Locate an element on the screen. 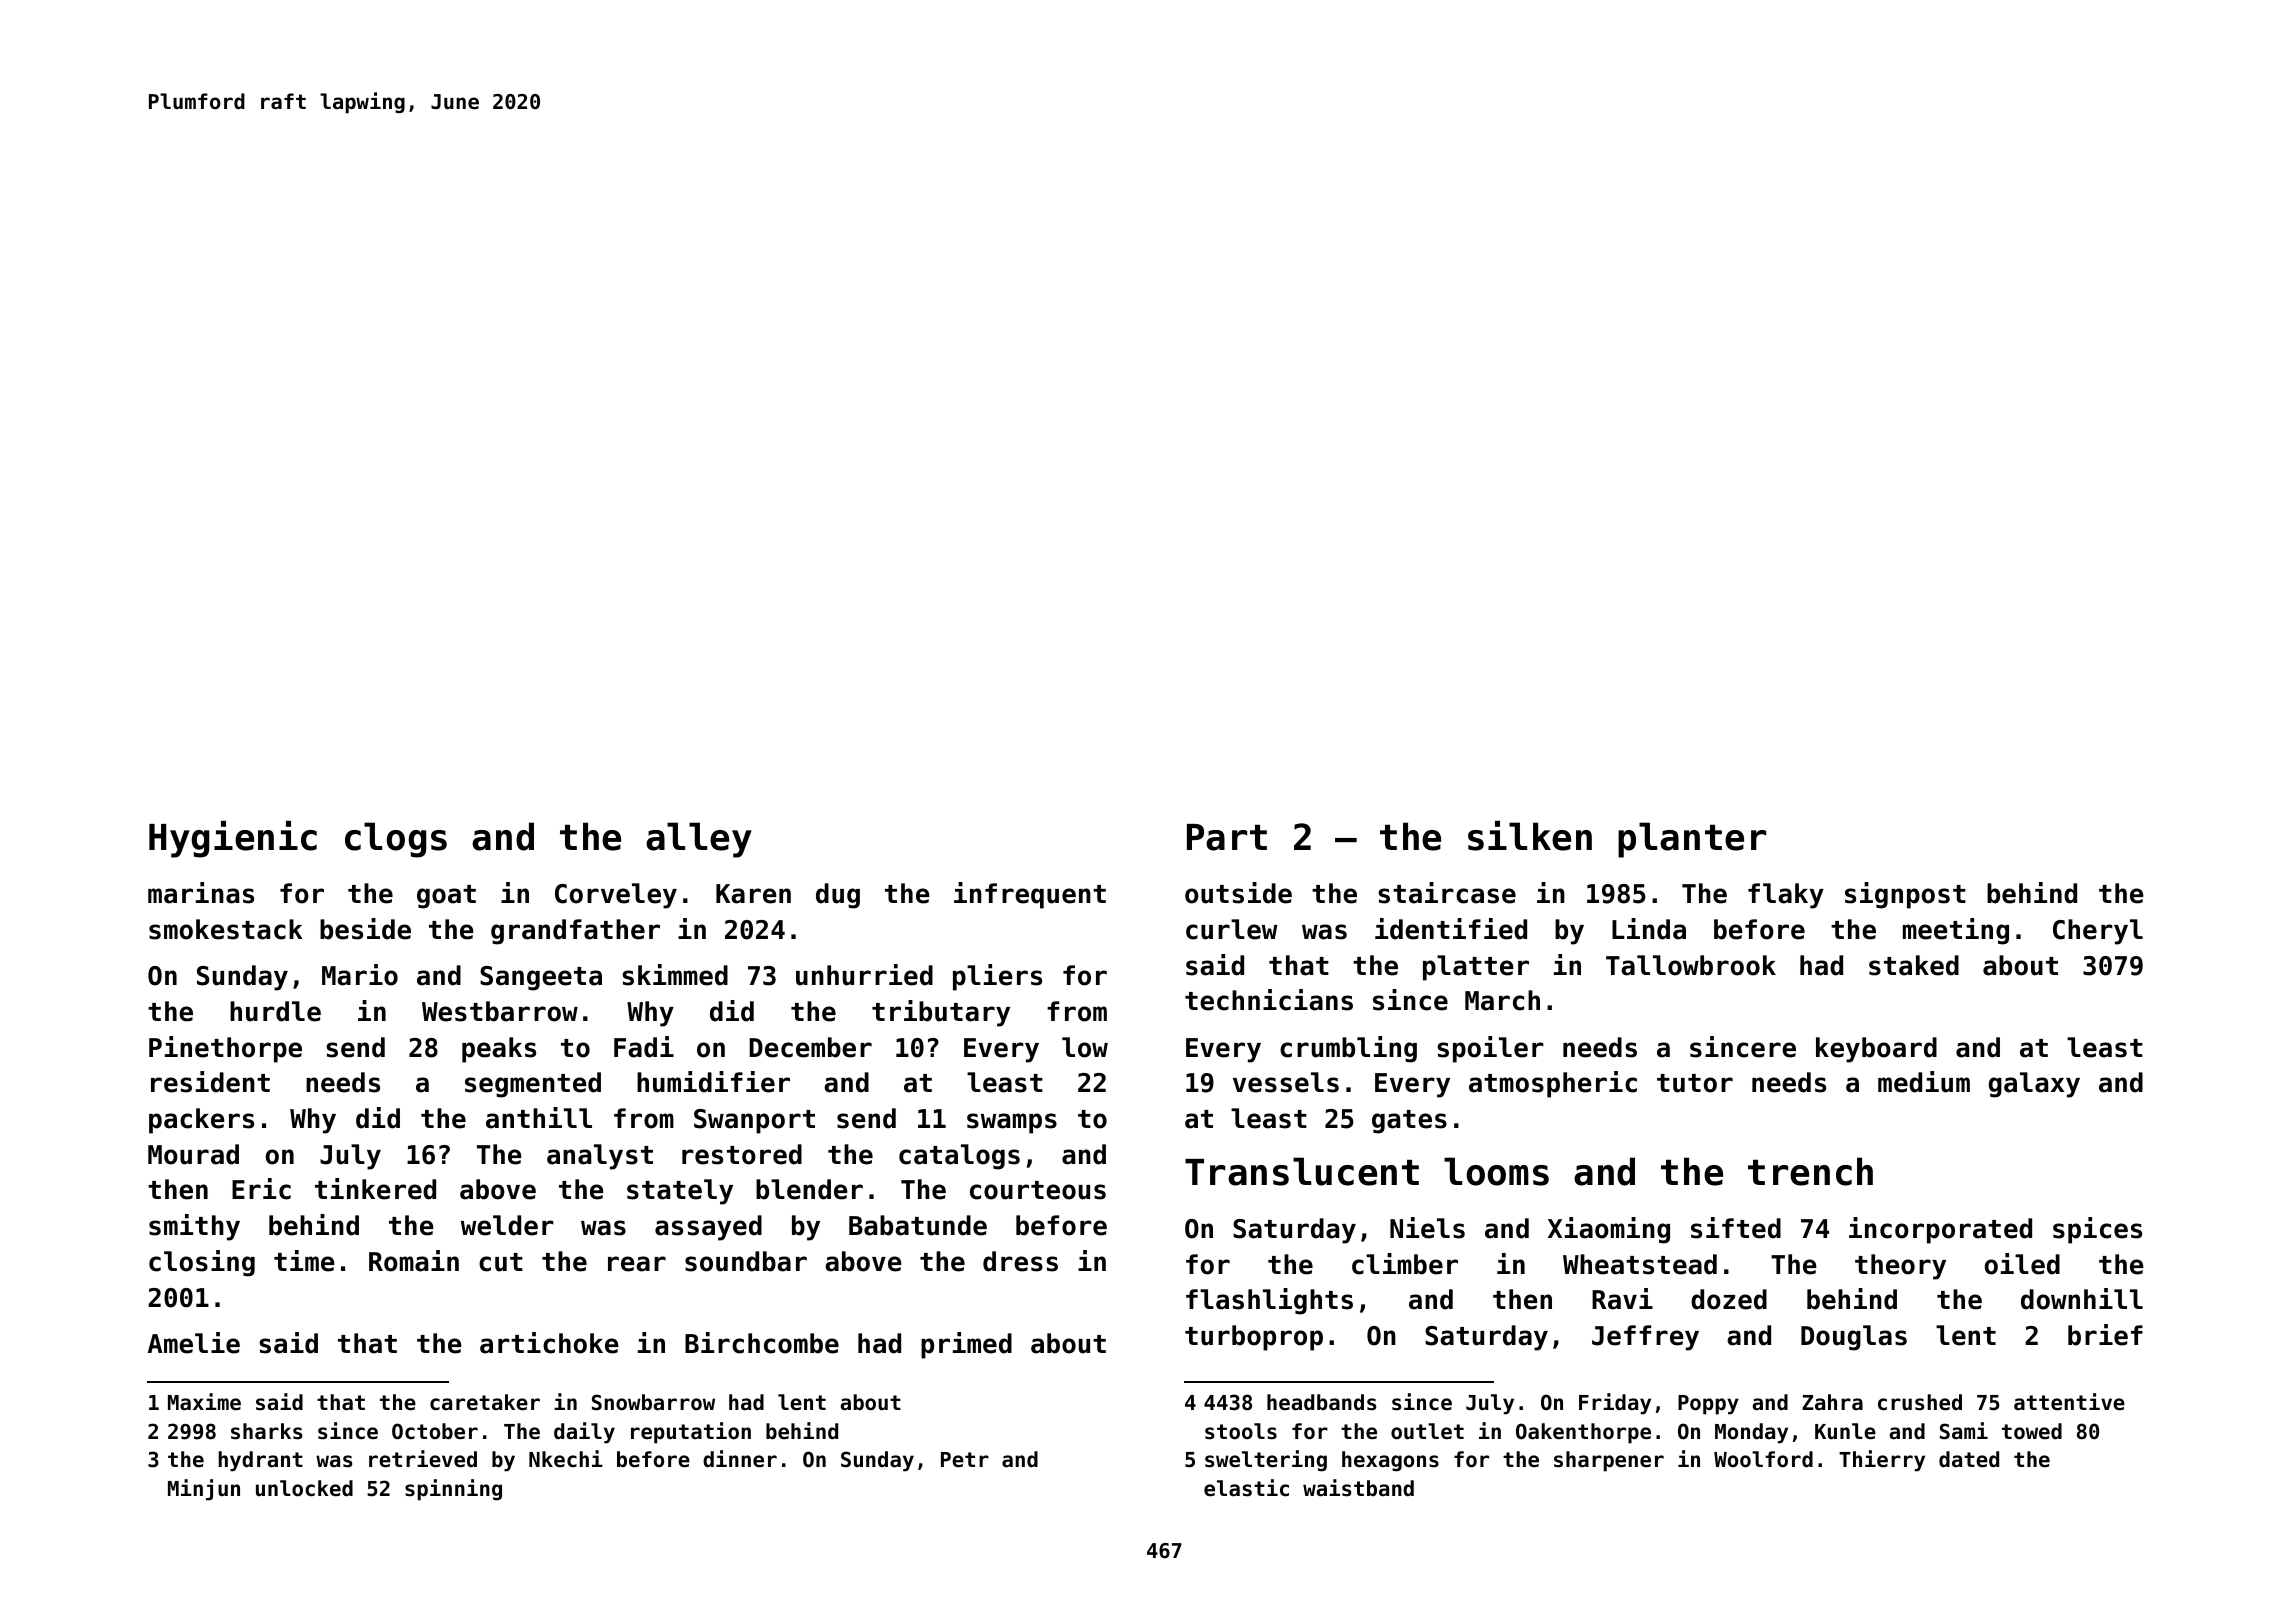  waistband is located at coordinates (1358, 1488).
